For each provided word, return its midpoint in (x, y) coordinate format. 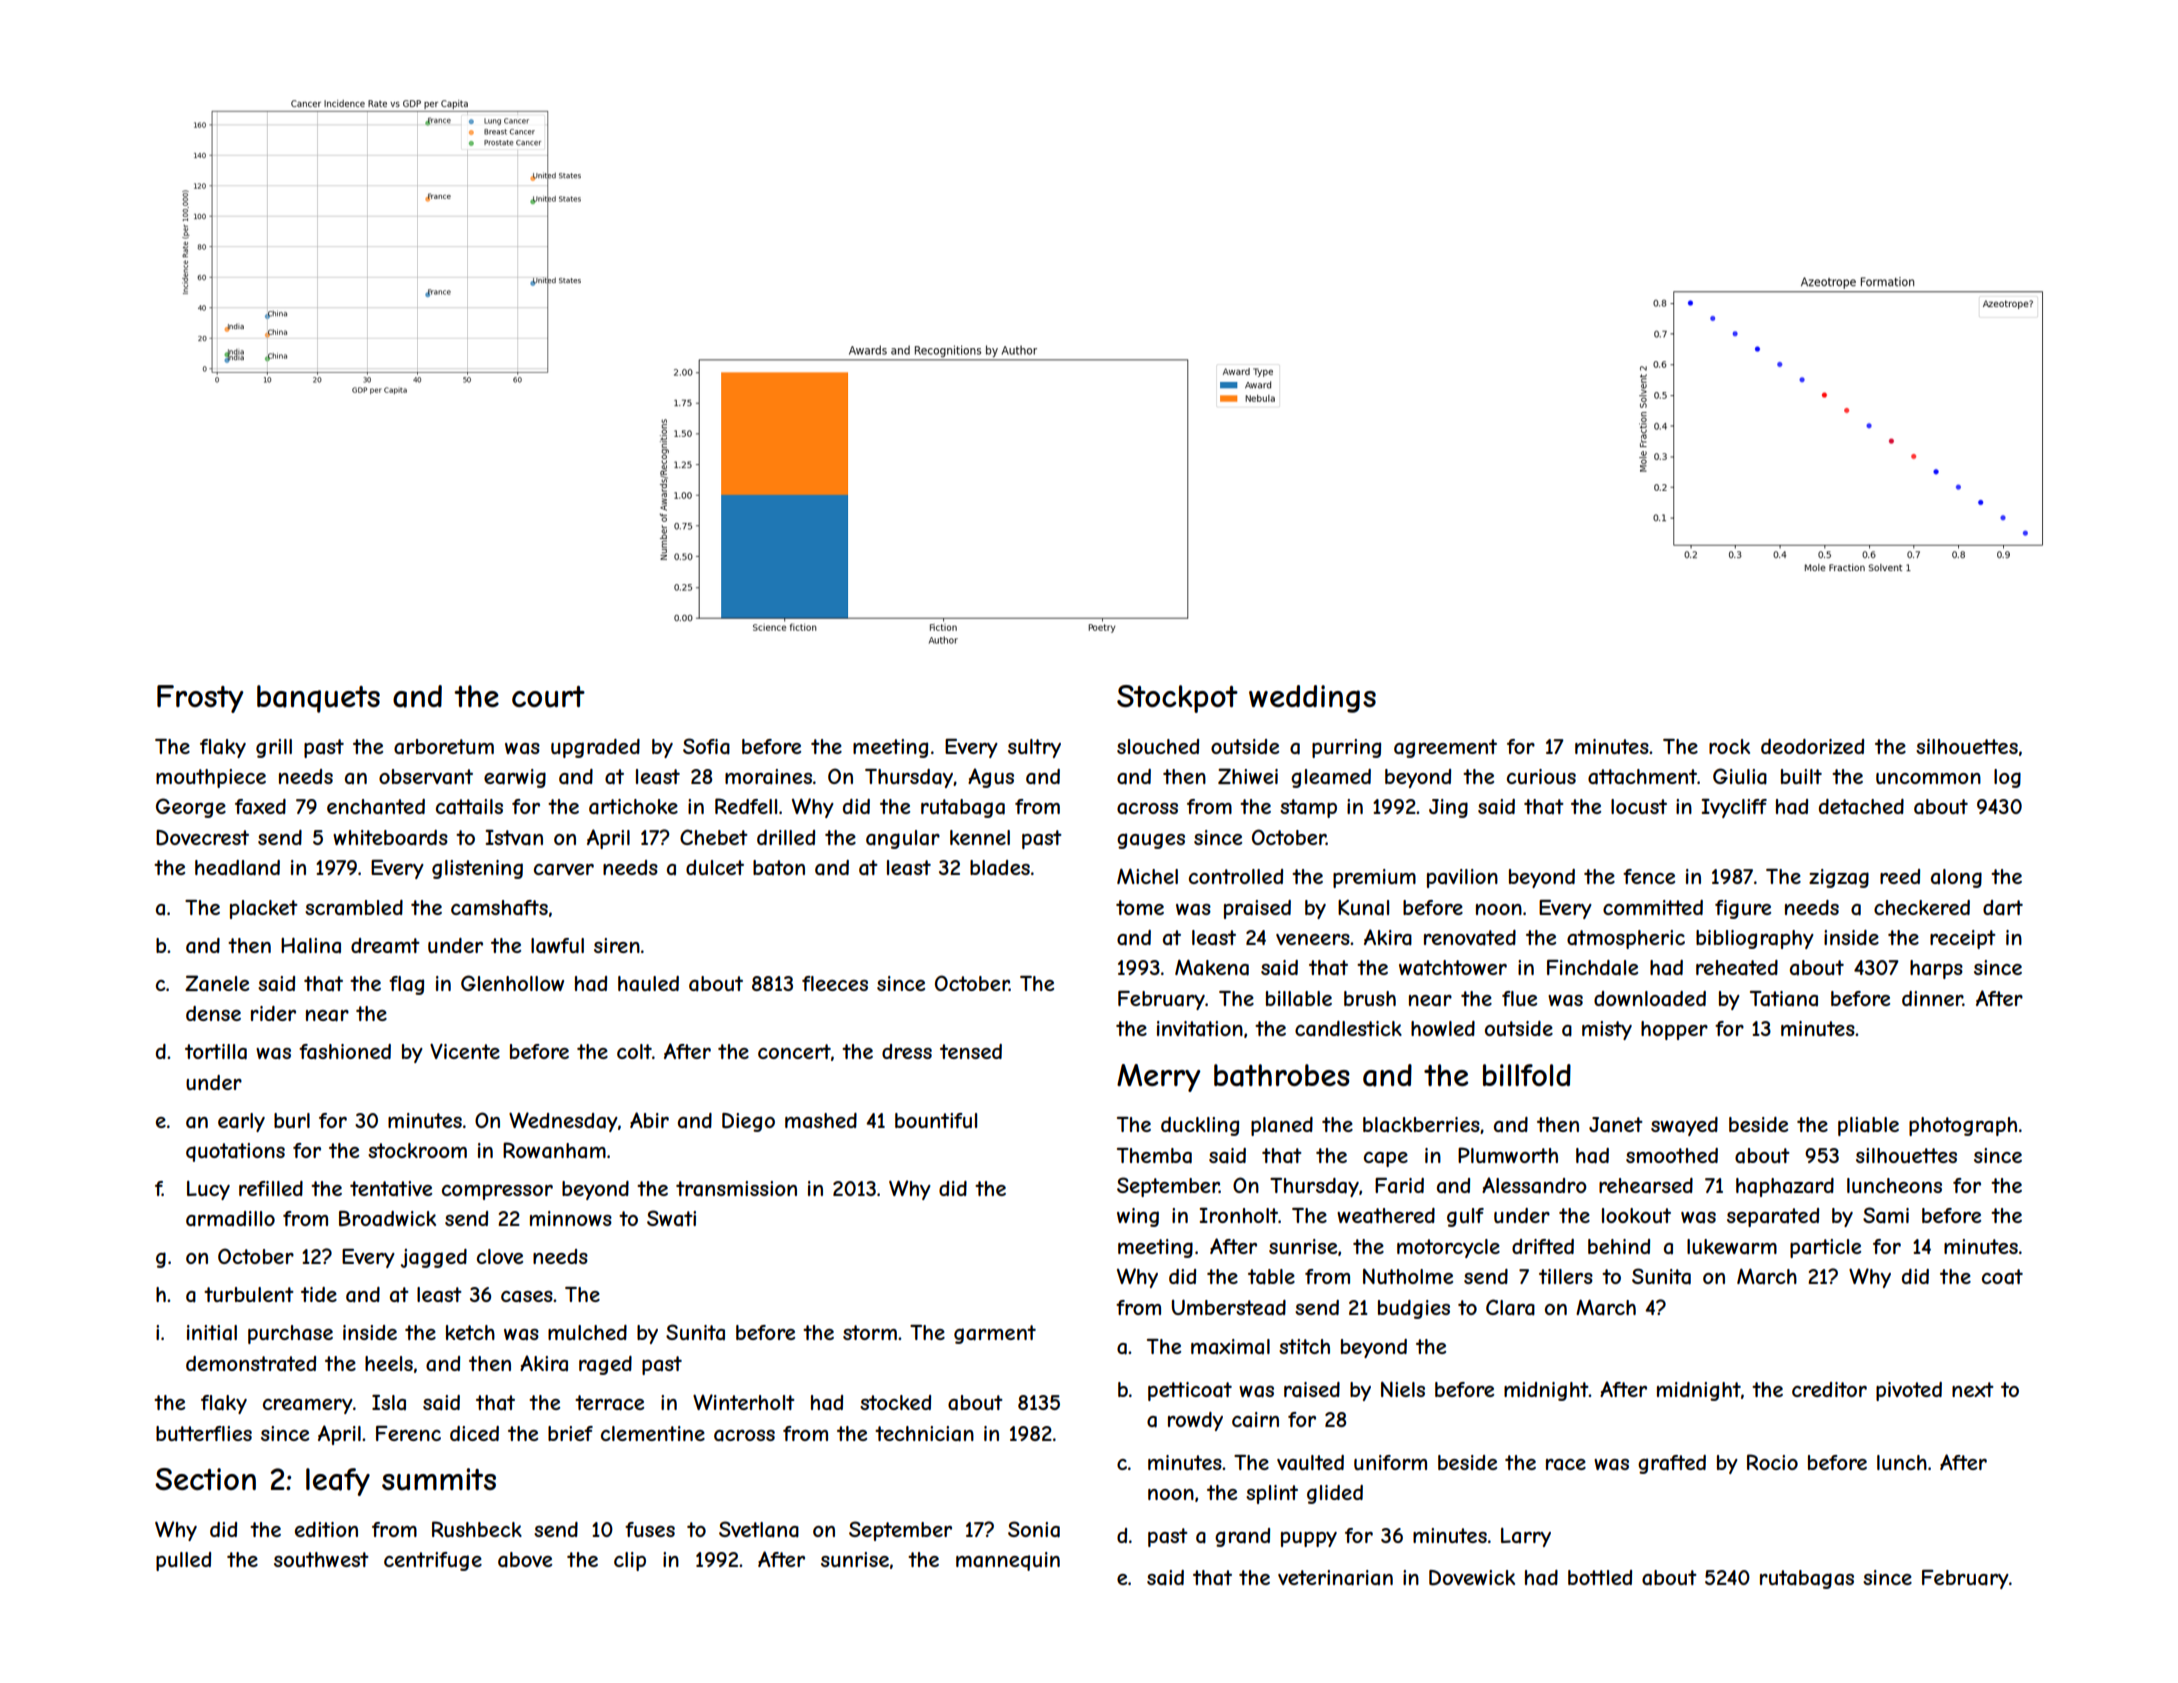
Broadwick (387, 1219)
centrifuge (433, 1561)
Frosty (200, 699)
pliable (1868, 1126)
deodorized (1812, 746)
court (548, 697)
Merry (1159, 1078)
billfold (1527, 1075)
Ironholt (1238, 1215)
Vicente (465, 1051)
